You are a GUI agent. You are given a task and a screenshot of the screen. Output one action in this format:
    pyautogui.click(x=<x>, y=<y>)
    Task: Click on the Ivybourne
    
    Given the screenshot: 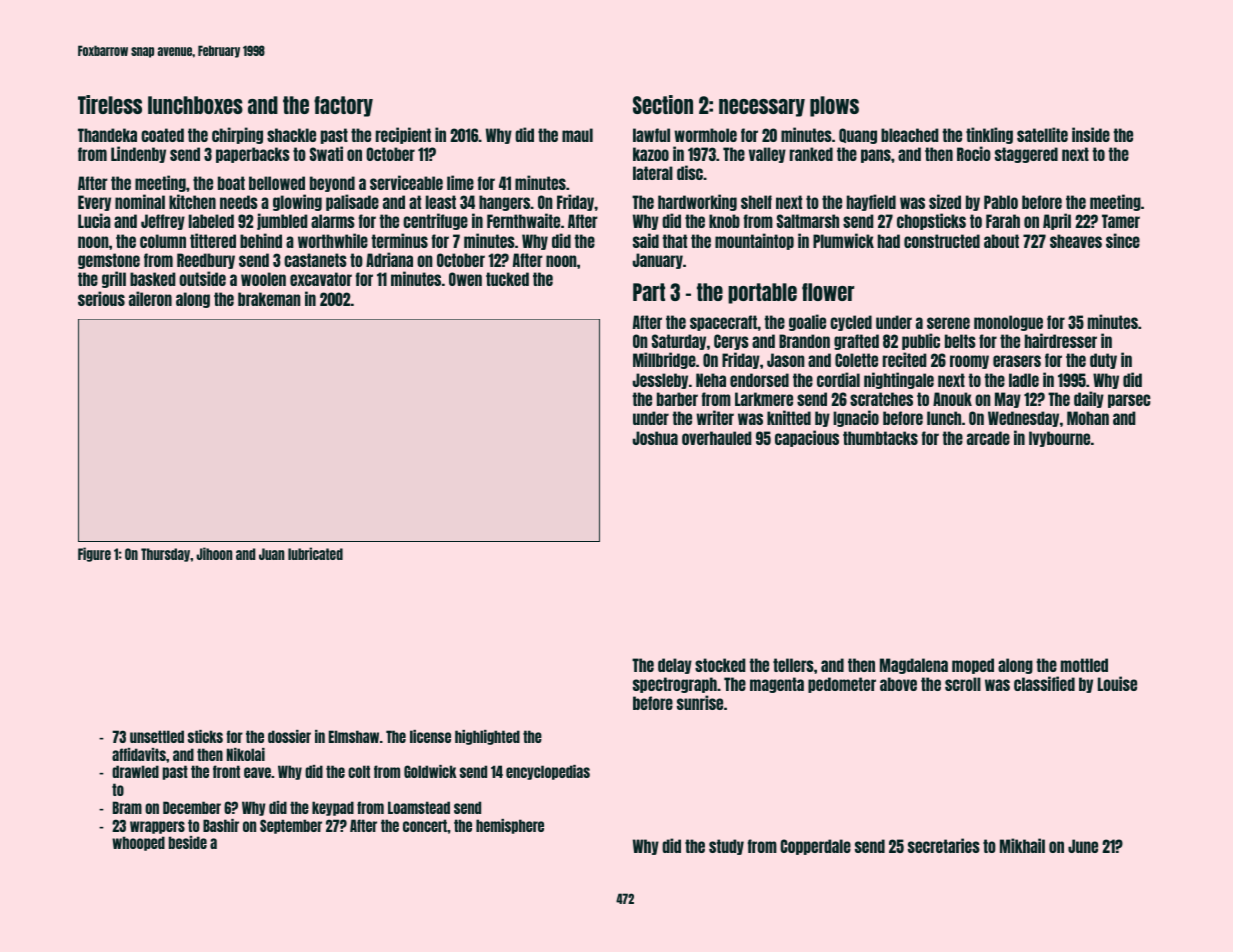 What is the action you would take?
    pyautogui.click(x=1059, y=439)
